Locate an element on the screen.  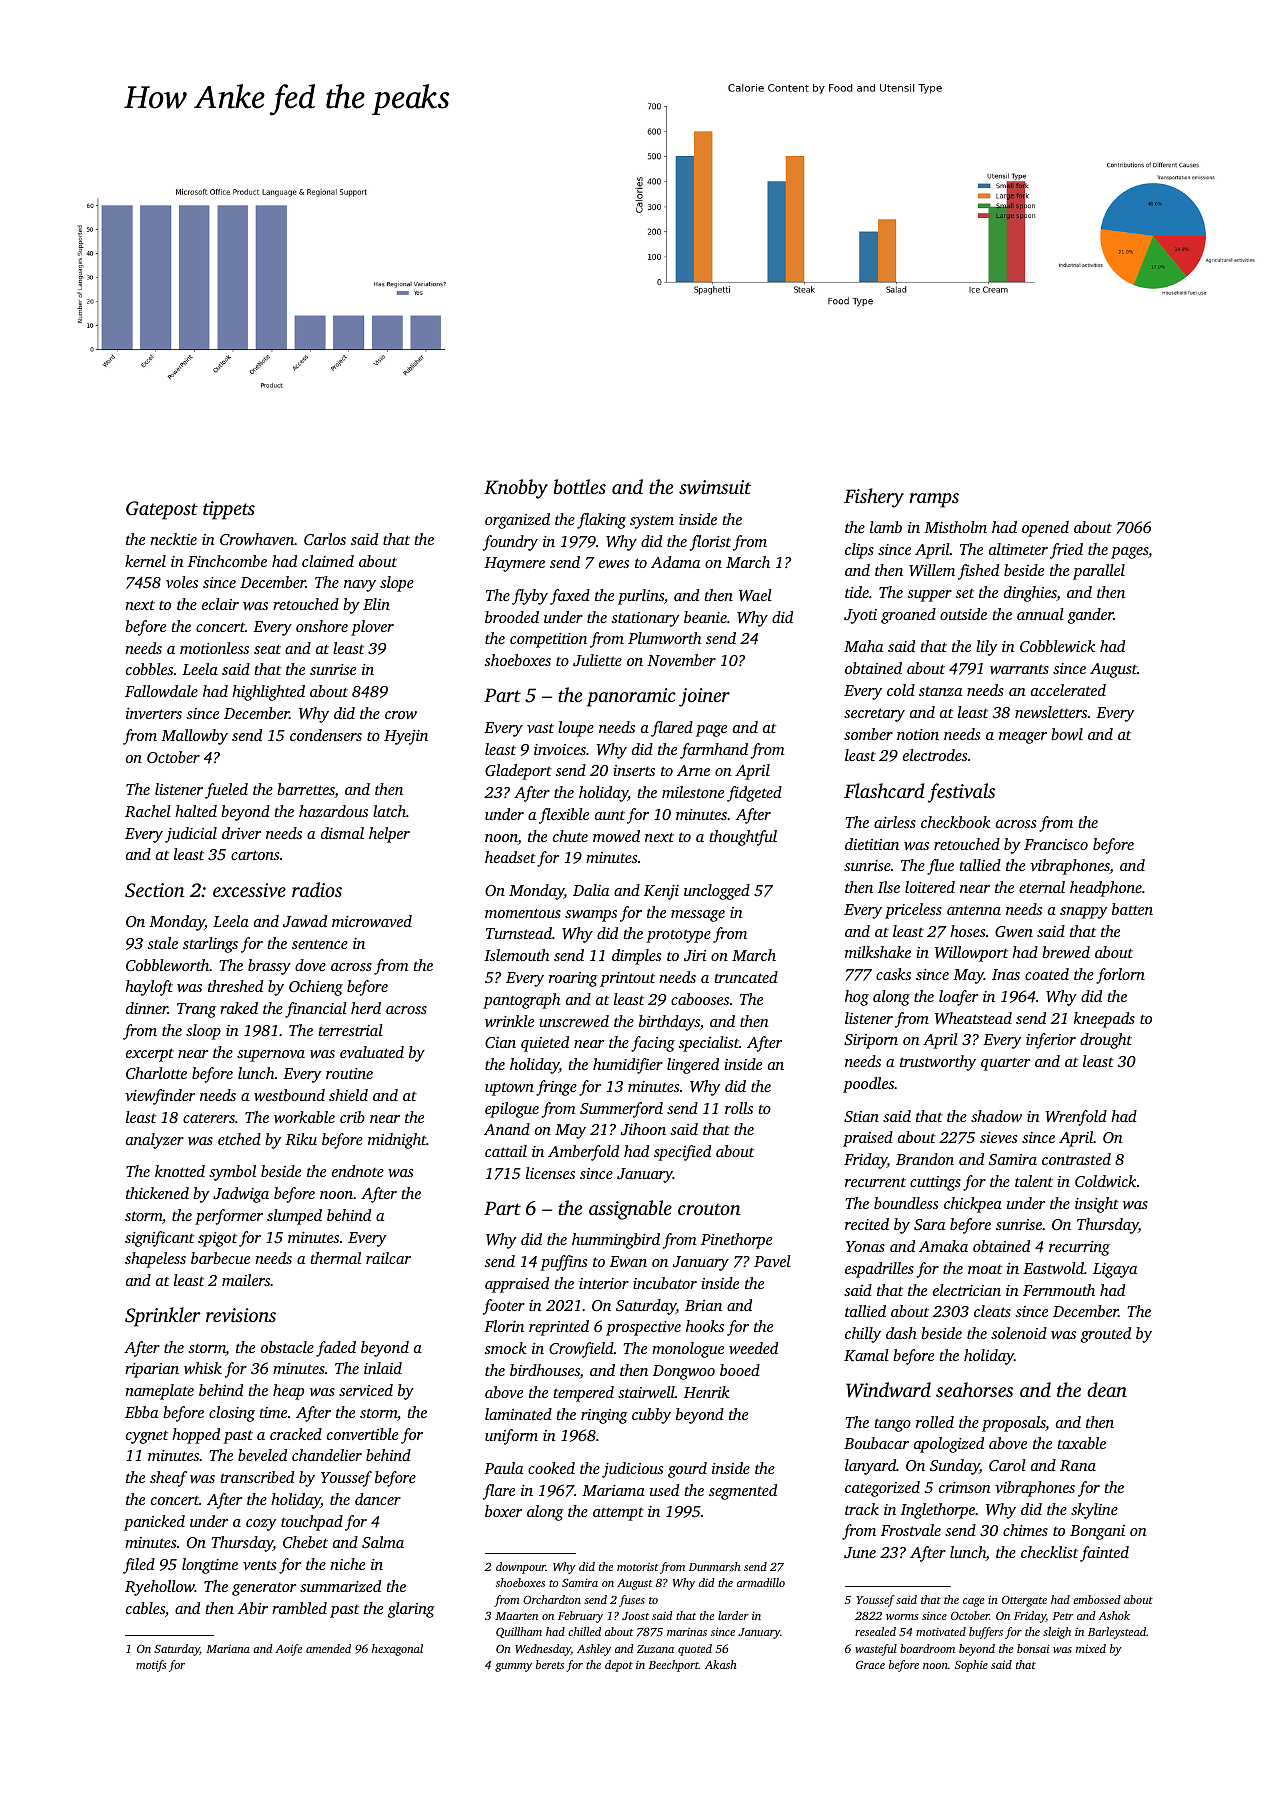
railcar is located at coordinates (388, 1258).
